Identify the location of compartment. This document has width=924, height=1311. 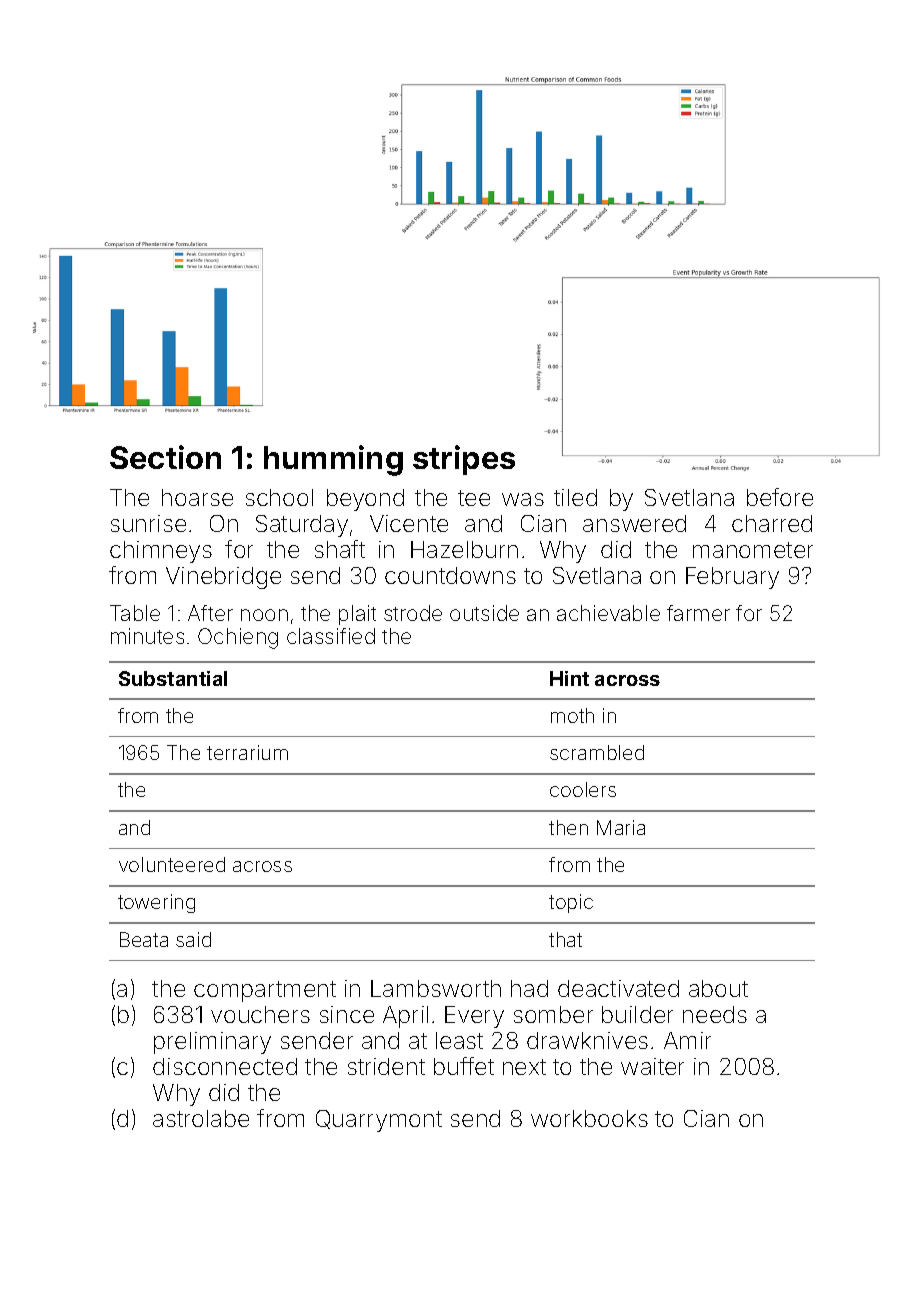
(265, 991).
